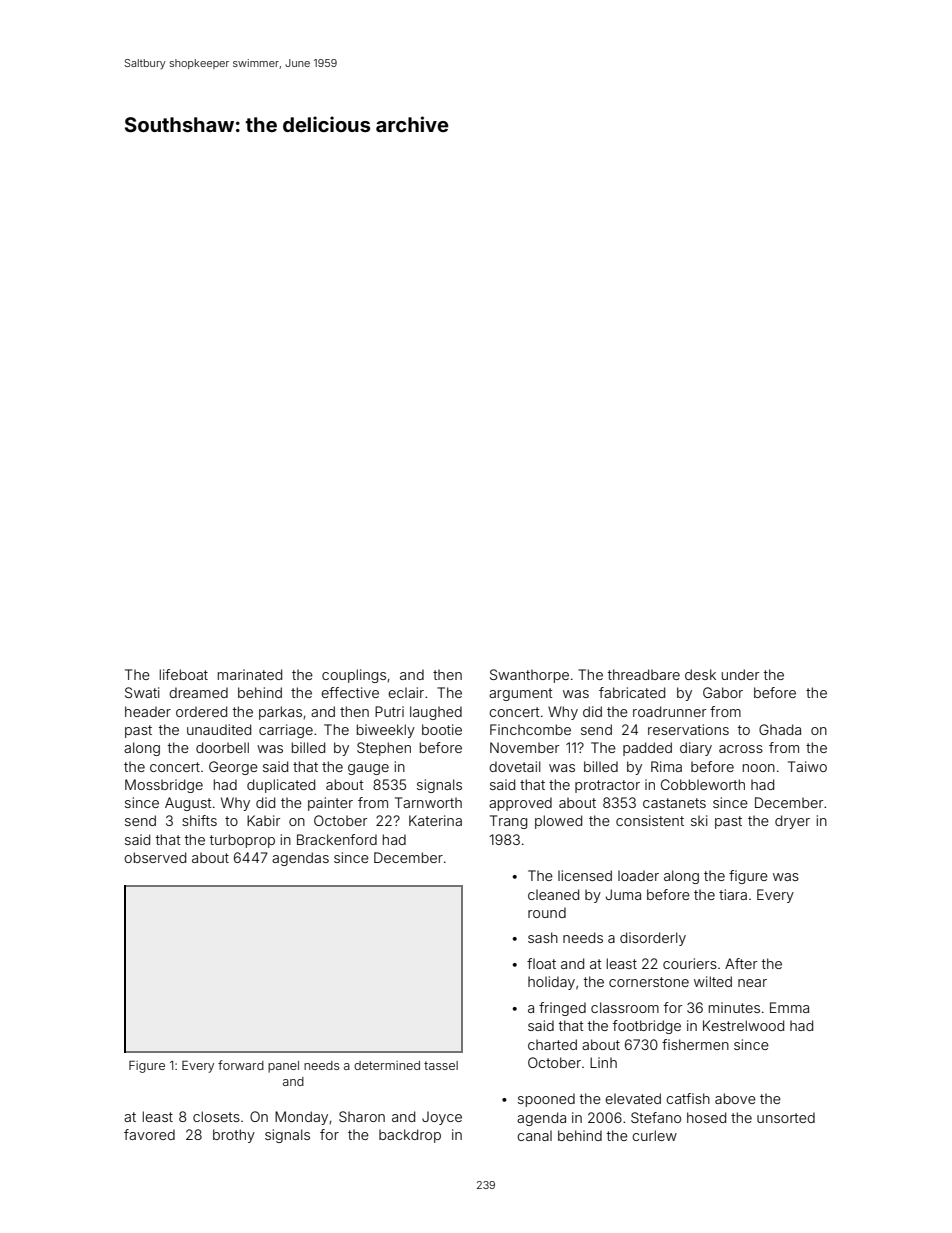 Image resolution: width=952 pixels, height=1233 pixels. I want to click on marinated, so click(250, 674).
